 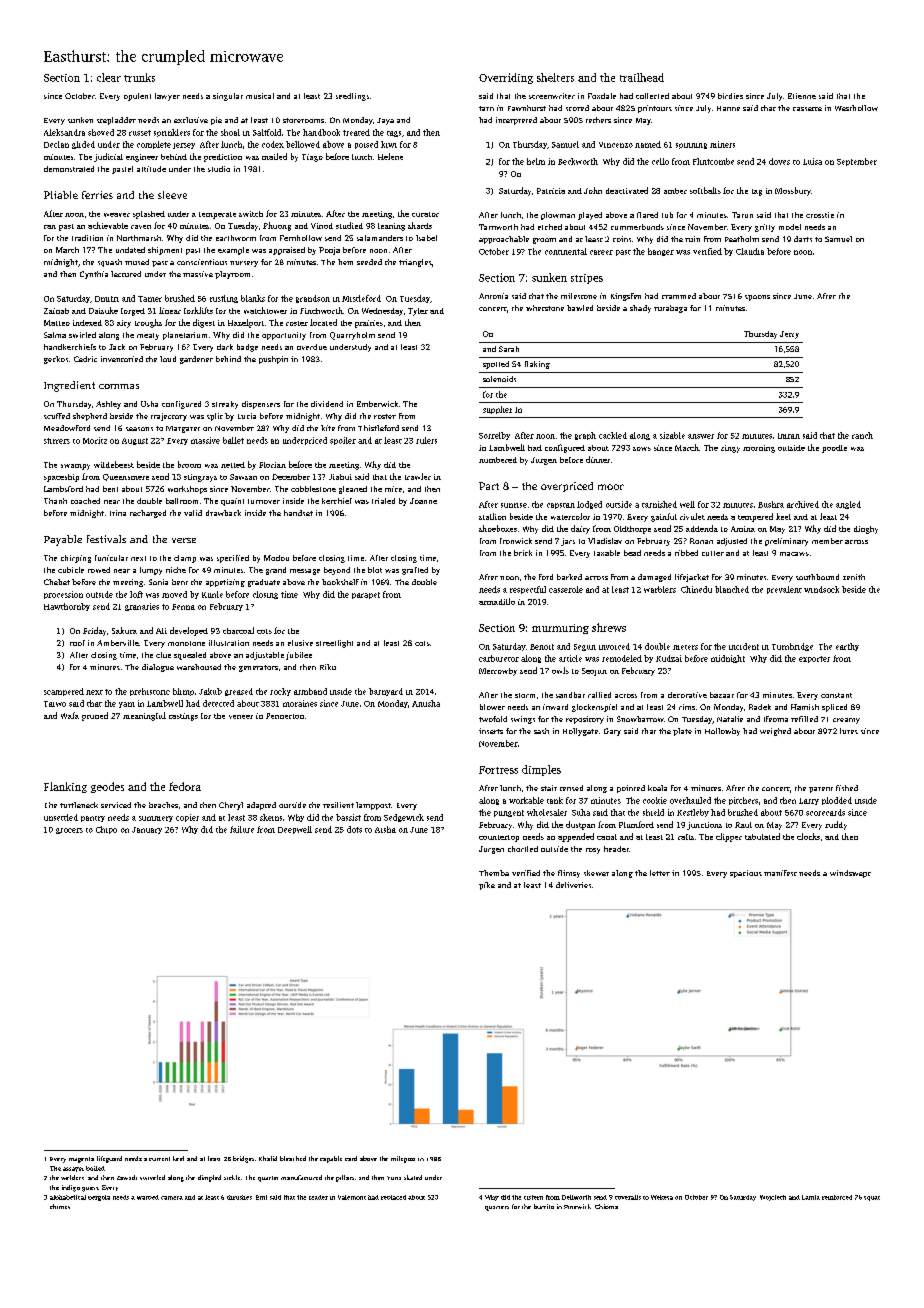 What do you see at coordinates (261, 1197) in the screenshot?
I see `Emi` at bounding box center [261, 1197].
